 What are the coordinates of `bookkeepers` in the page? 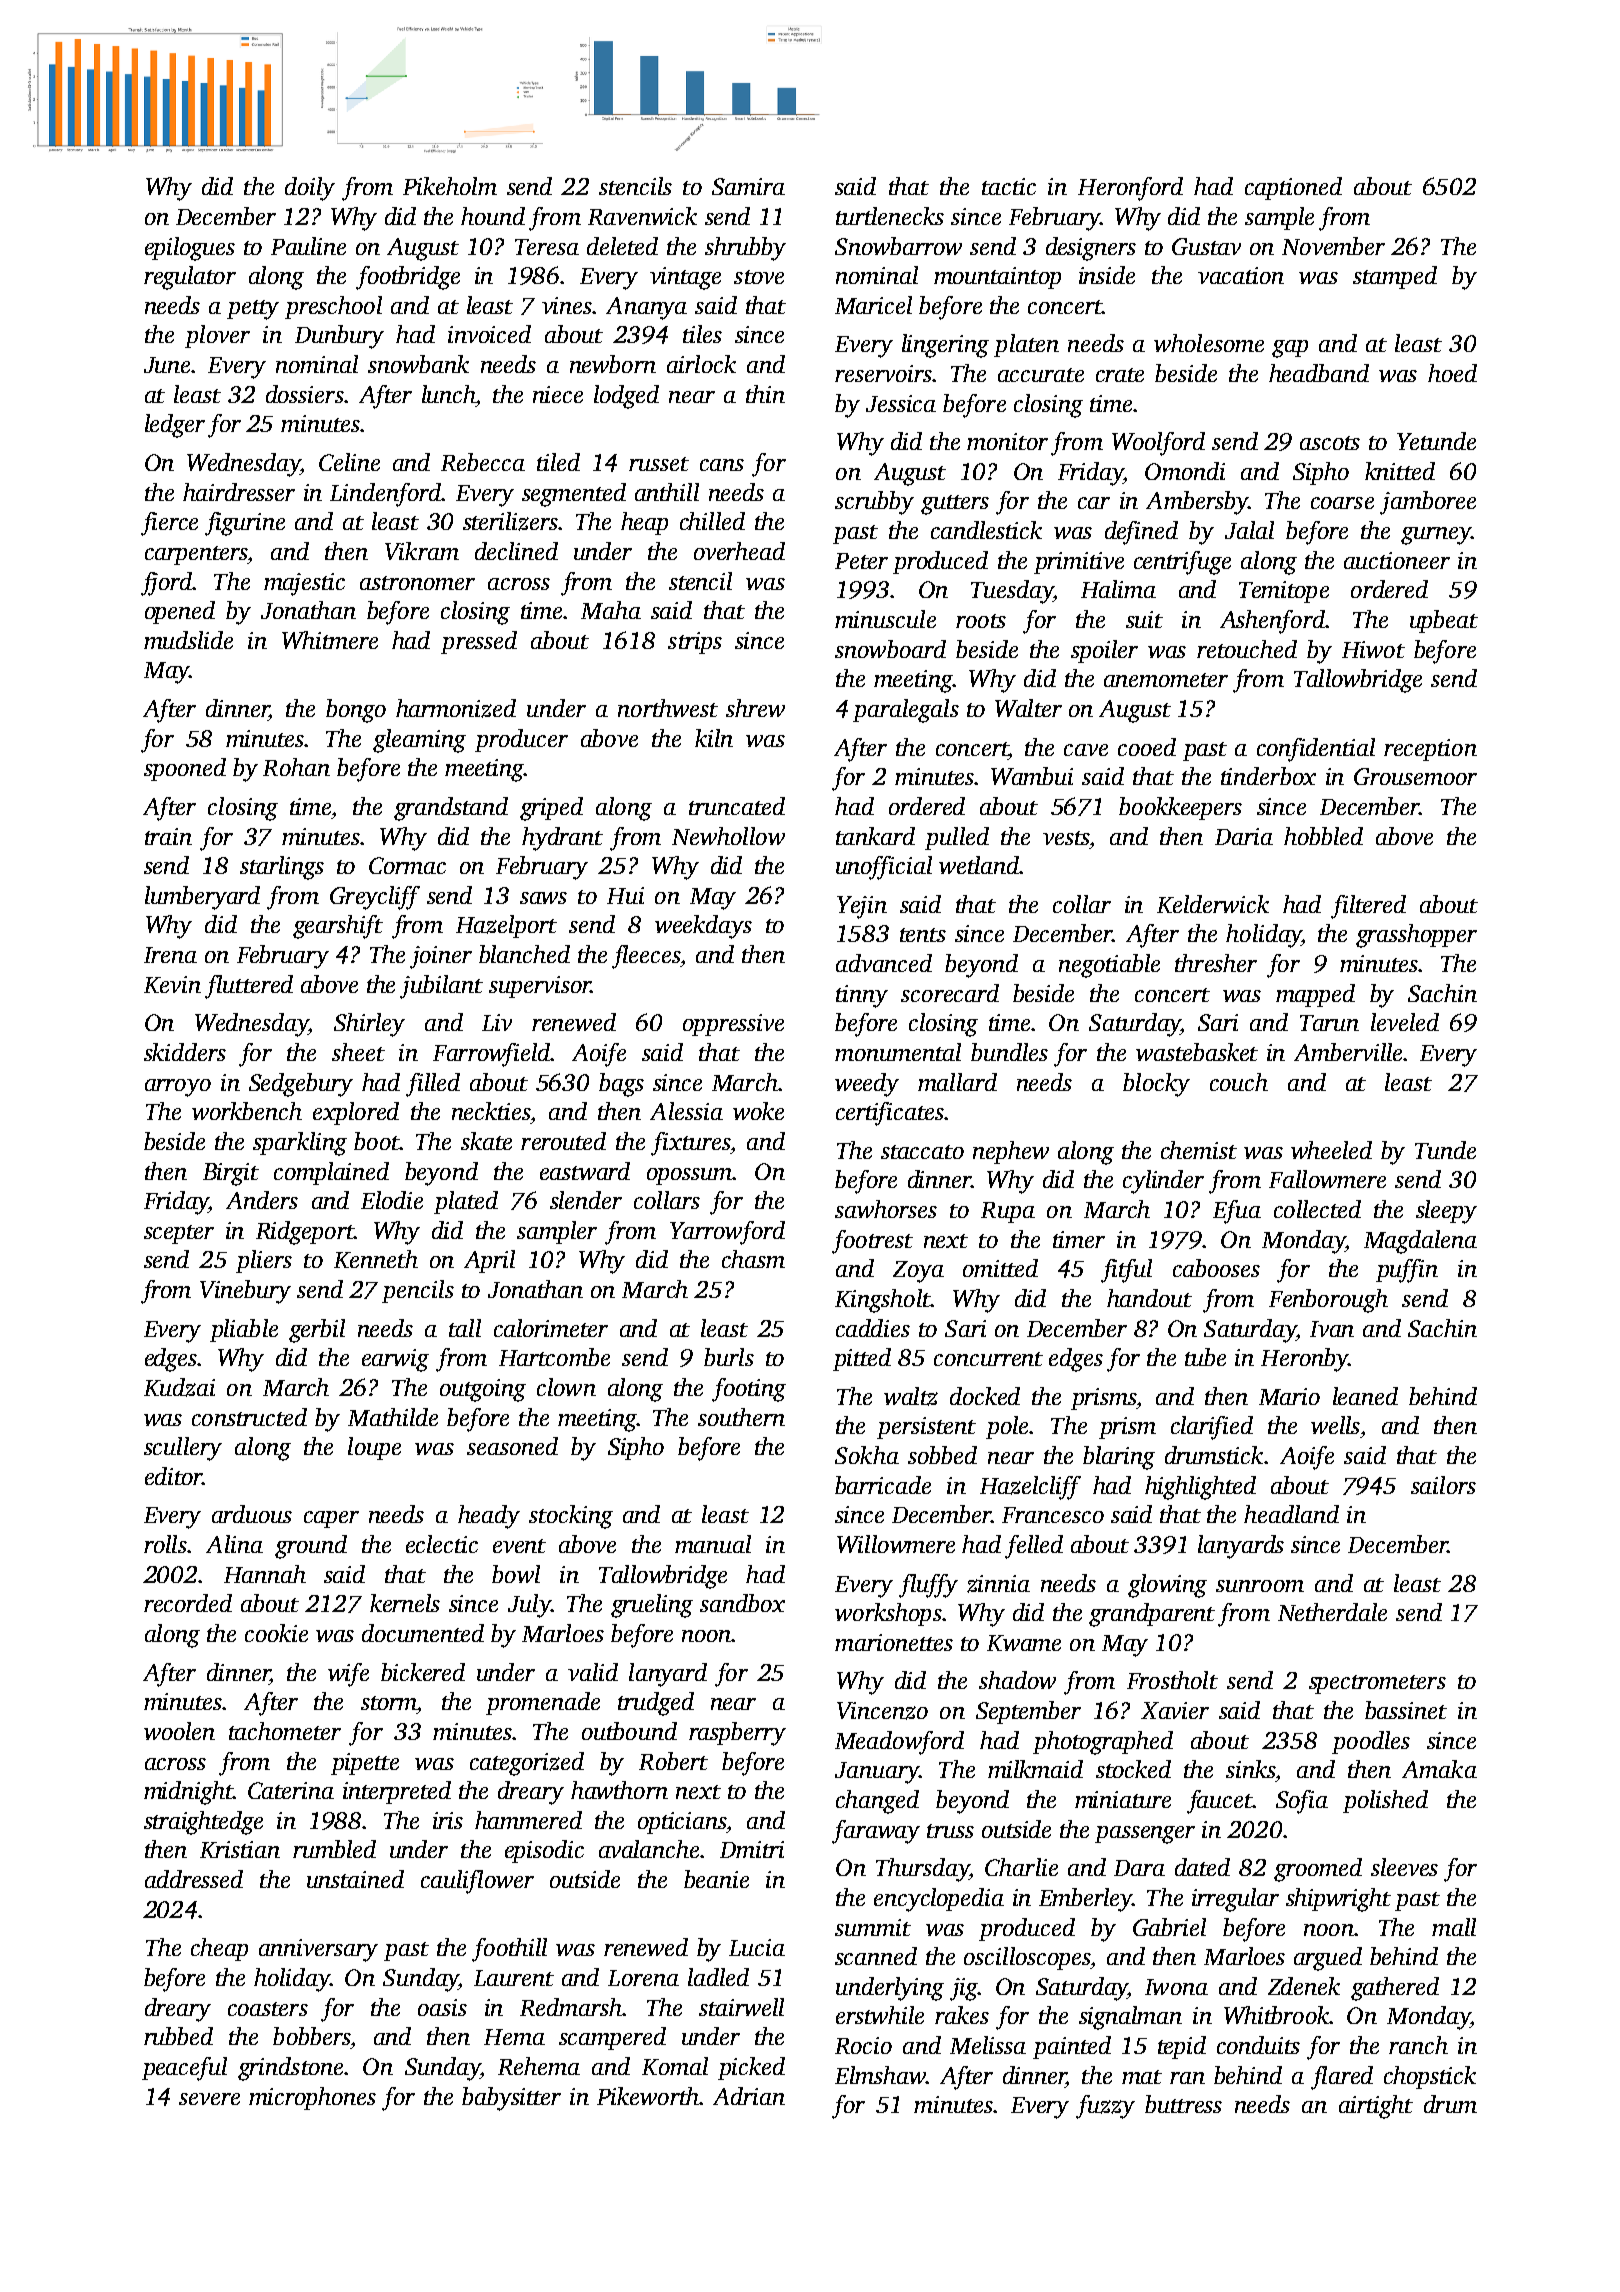 It's located at (1180, 808).
